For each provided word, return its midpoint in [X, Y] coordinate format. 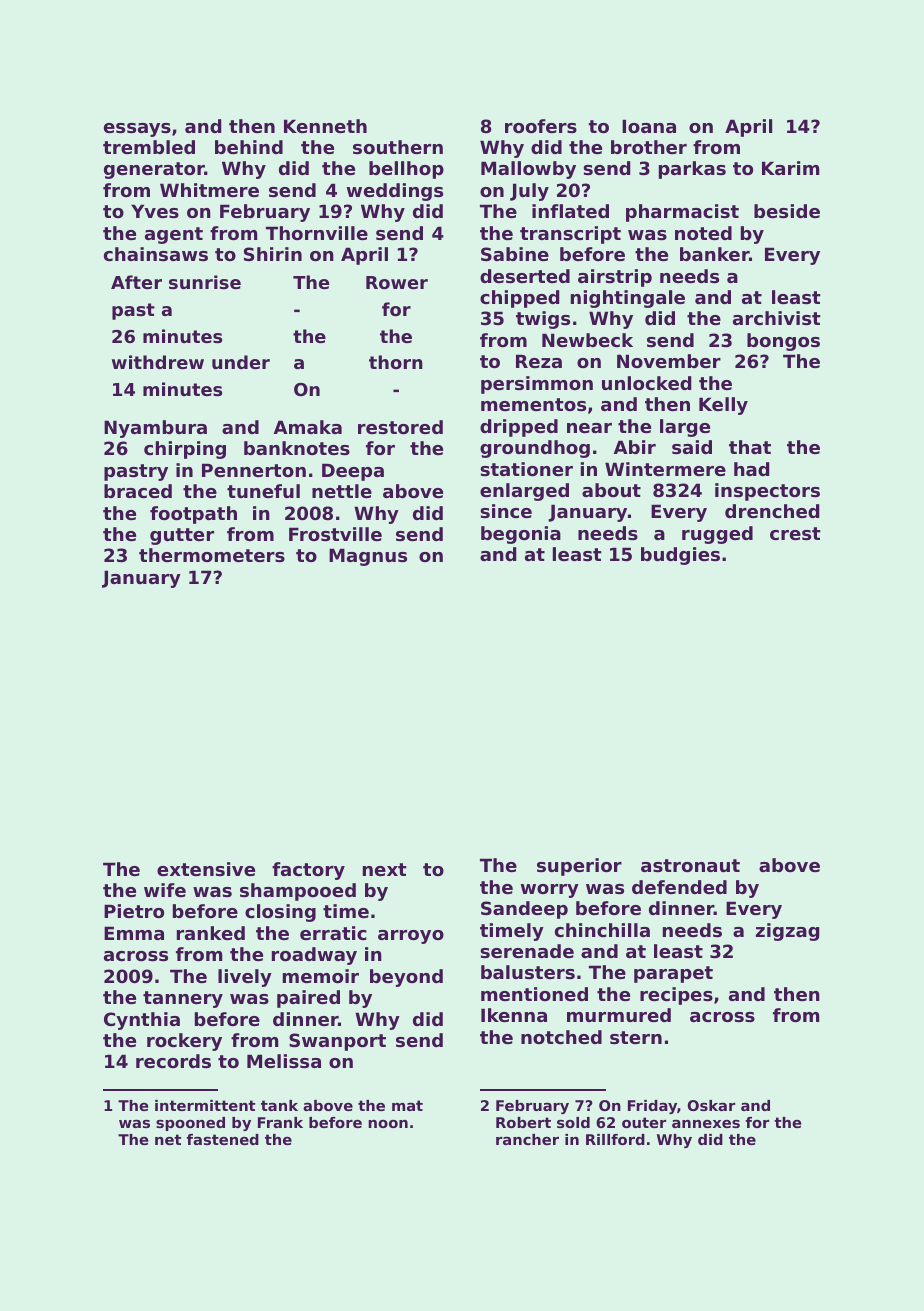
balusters [528, 972]
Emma [134, 933]
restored [400, 427]
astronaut [690, 865]
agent [174, 235]
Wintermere [665, 469]
